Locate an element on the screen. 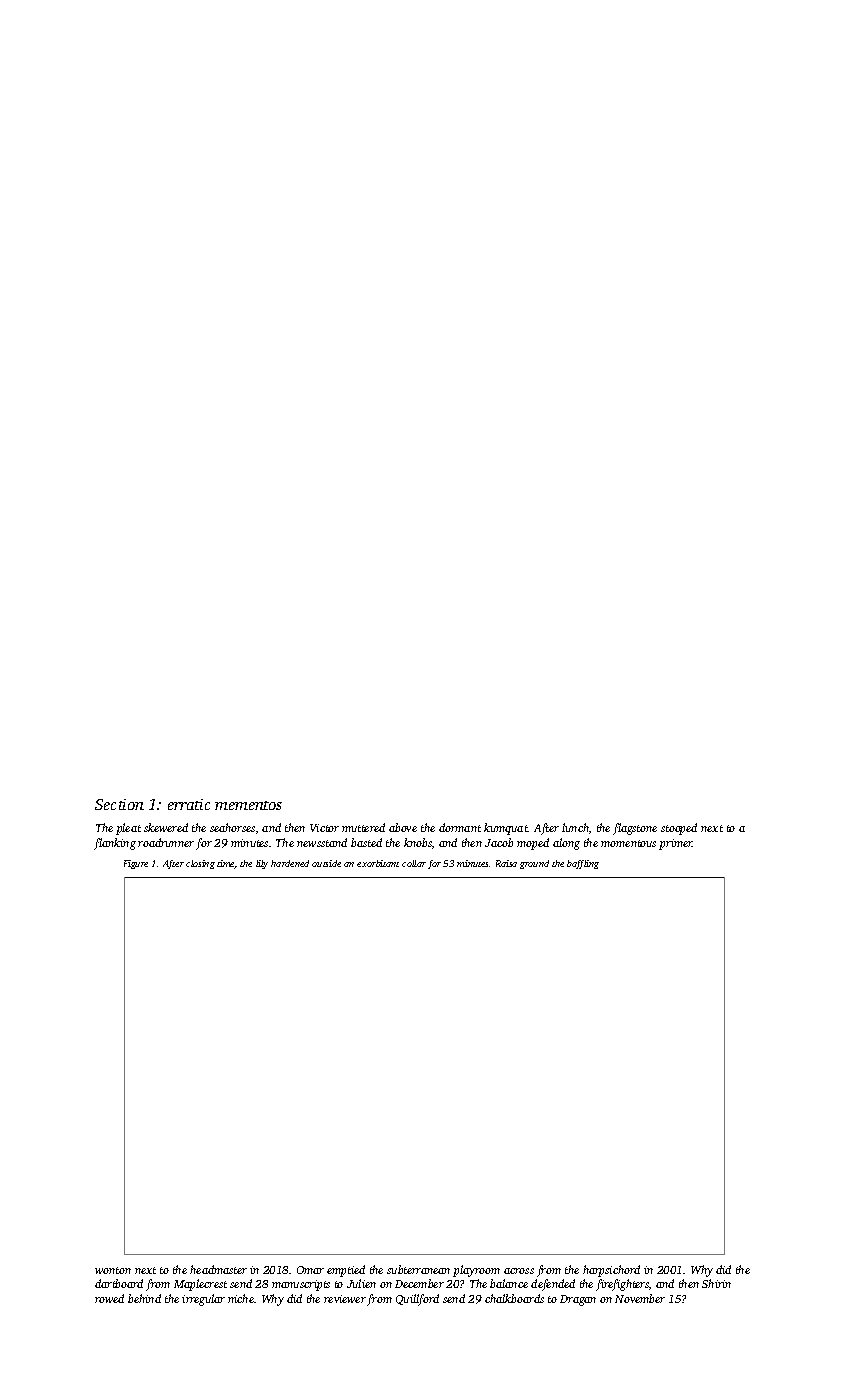  Jacob is located at coordinates (499, 842).
